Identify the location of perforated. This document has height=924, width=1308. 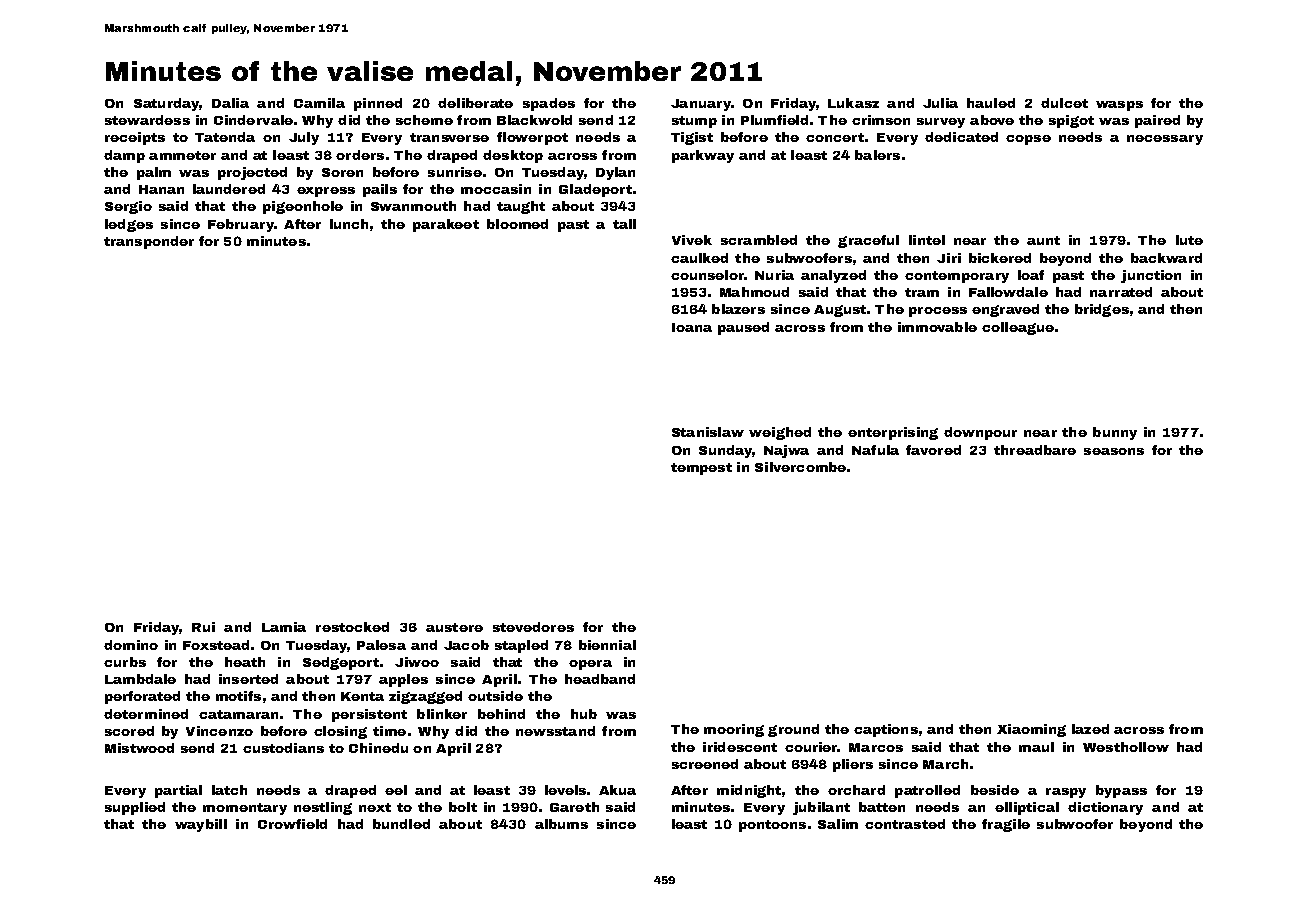
(142, 697).
